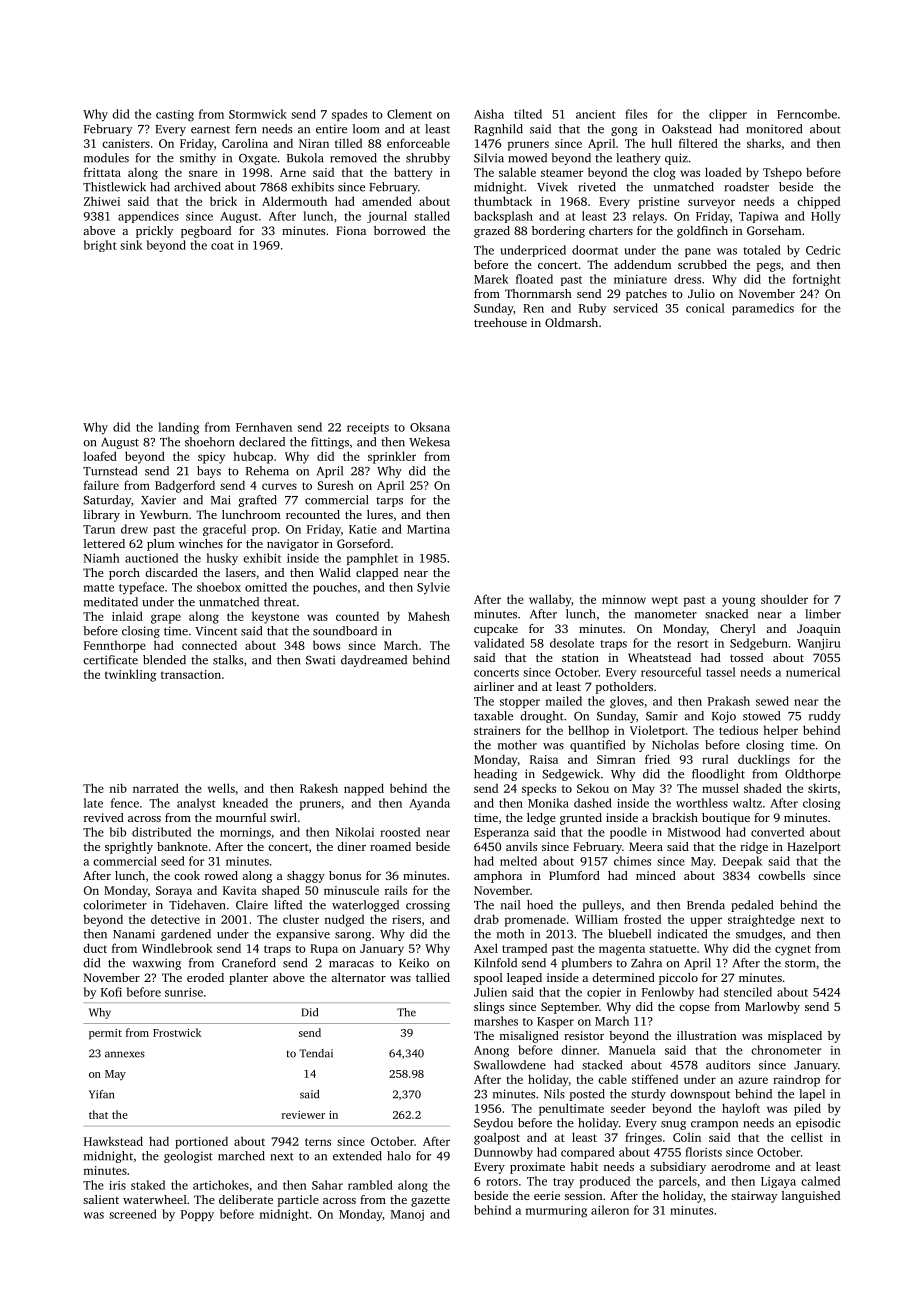 The image size is (924, 1308). What do you see at coordinates (592, 309) in the screenshot?
I see `Ruby` at bounding box center [592, 309].
